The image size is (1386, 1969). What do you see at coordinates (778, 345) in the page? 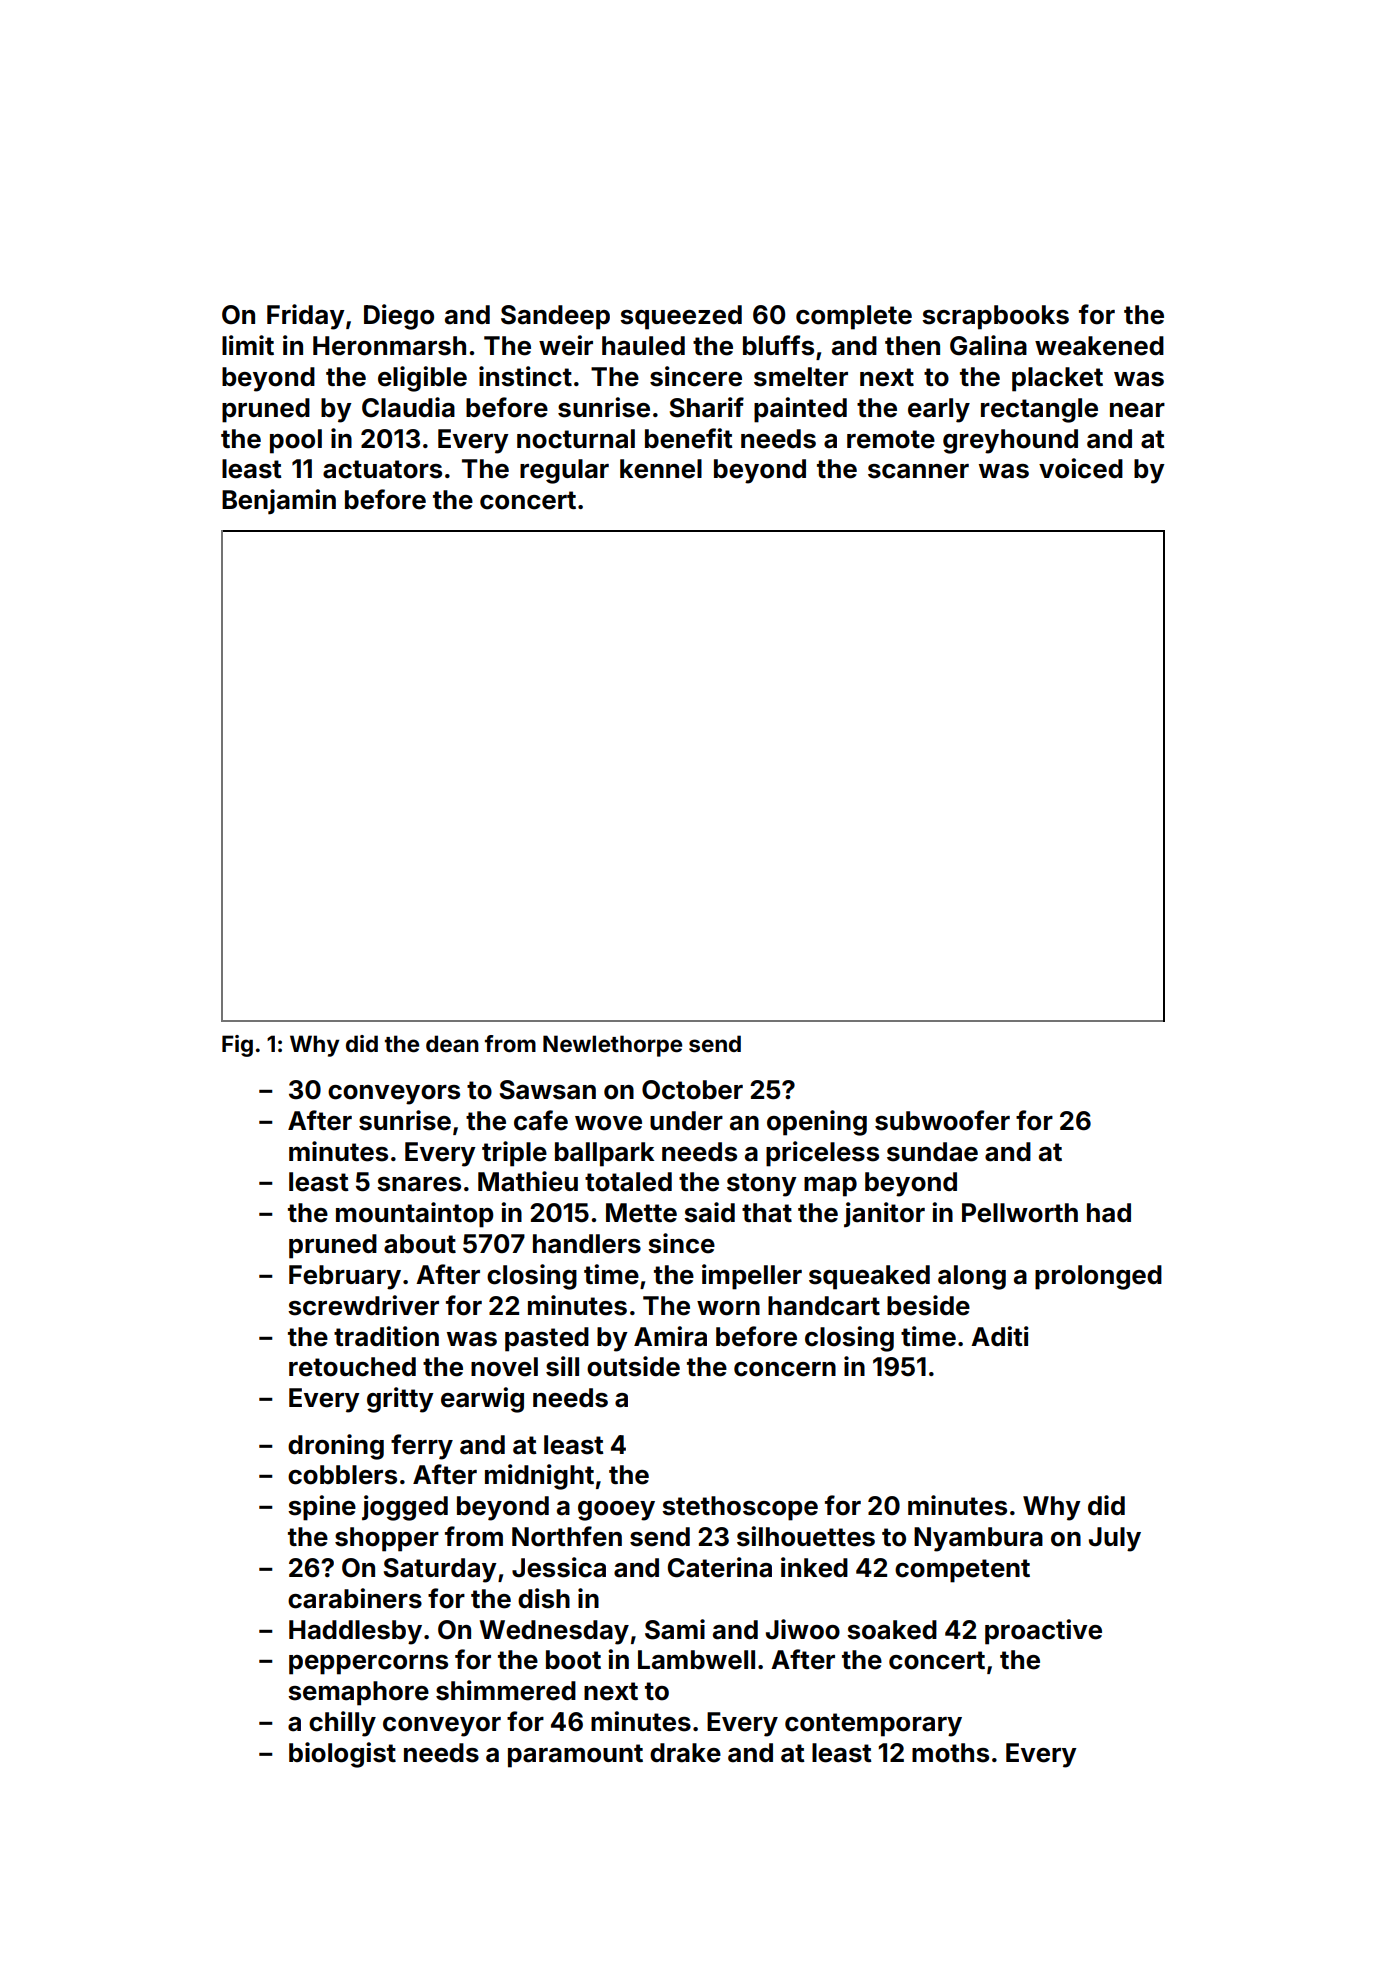
I see `bluffs` at bounding box center [778, 345].
